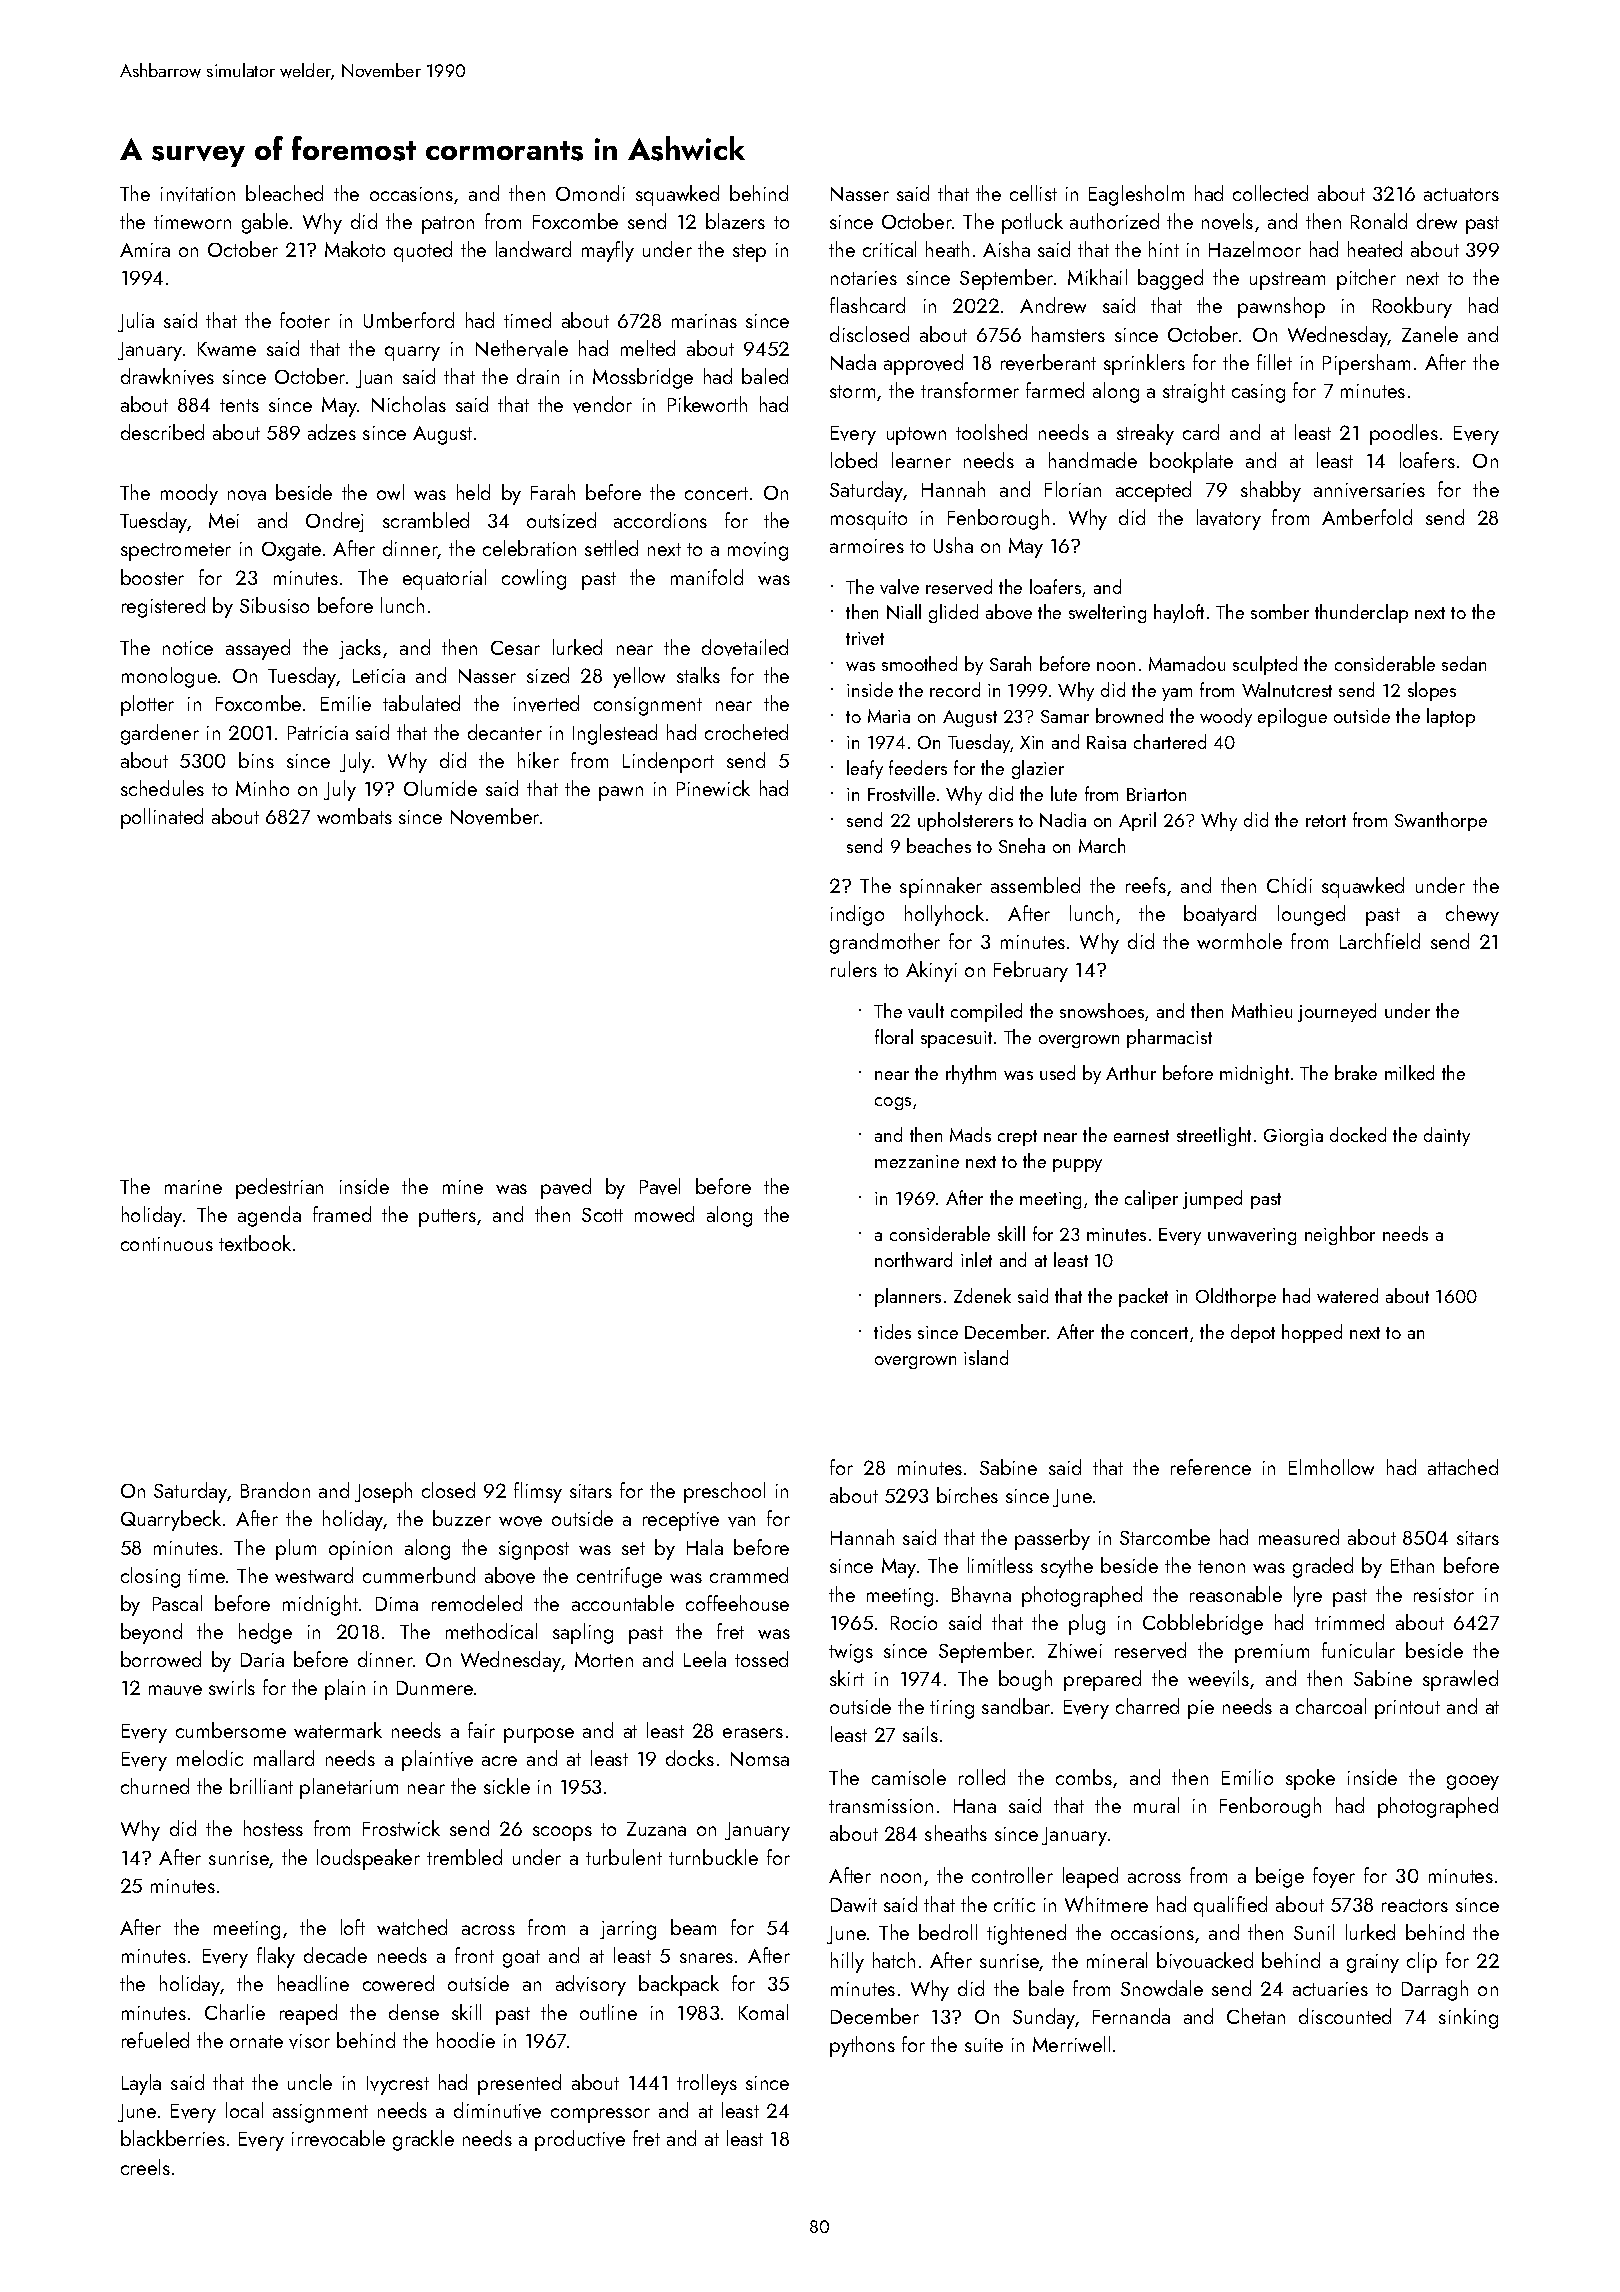 This image has width=1620, height=2292. I want to click on moody, so click(189, 494).
